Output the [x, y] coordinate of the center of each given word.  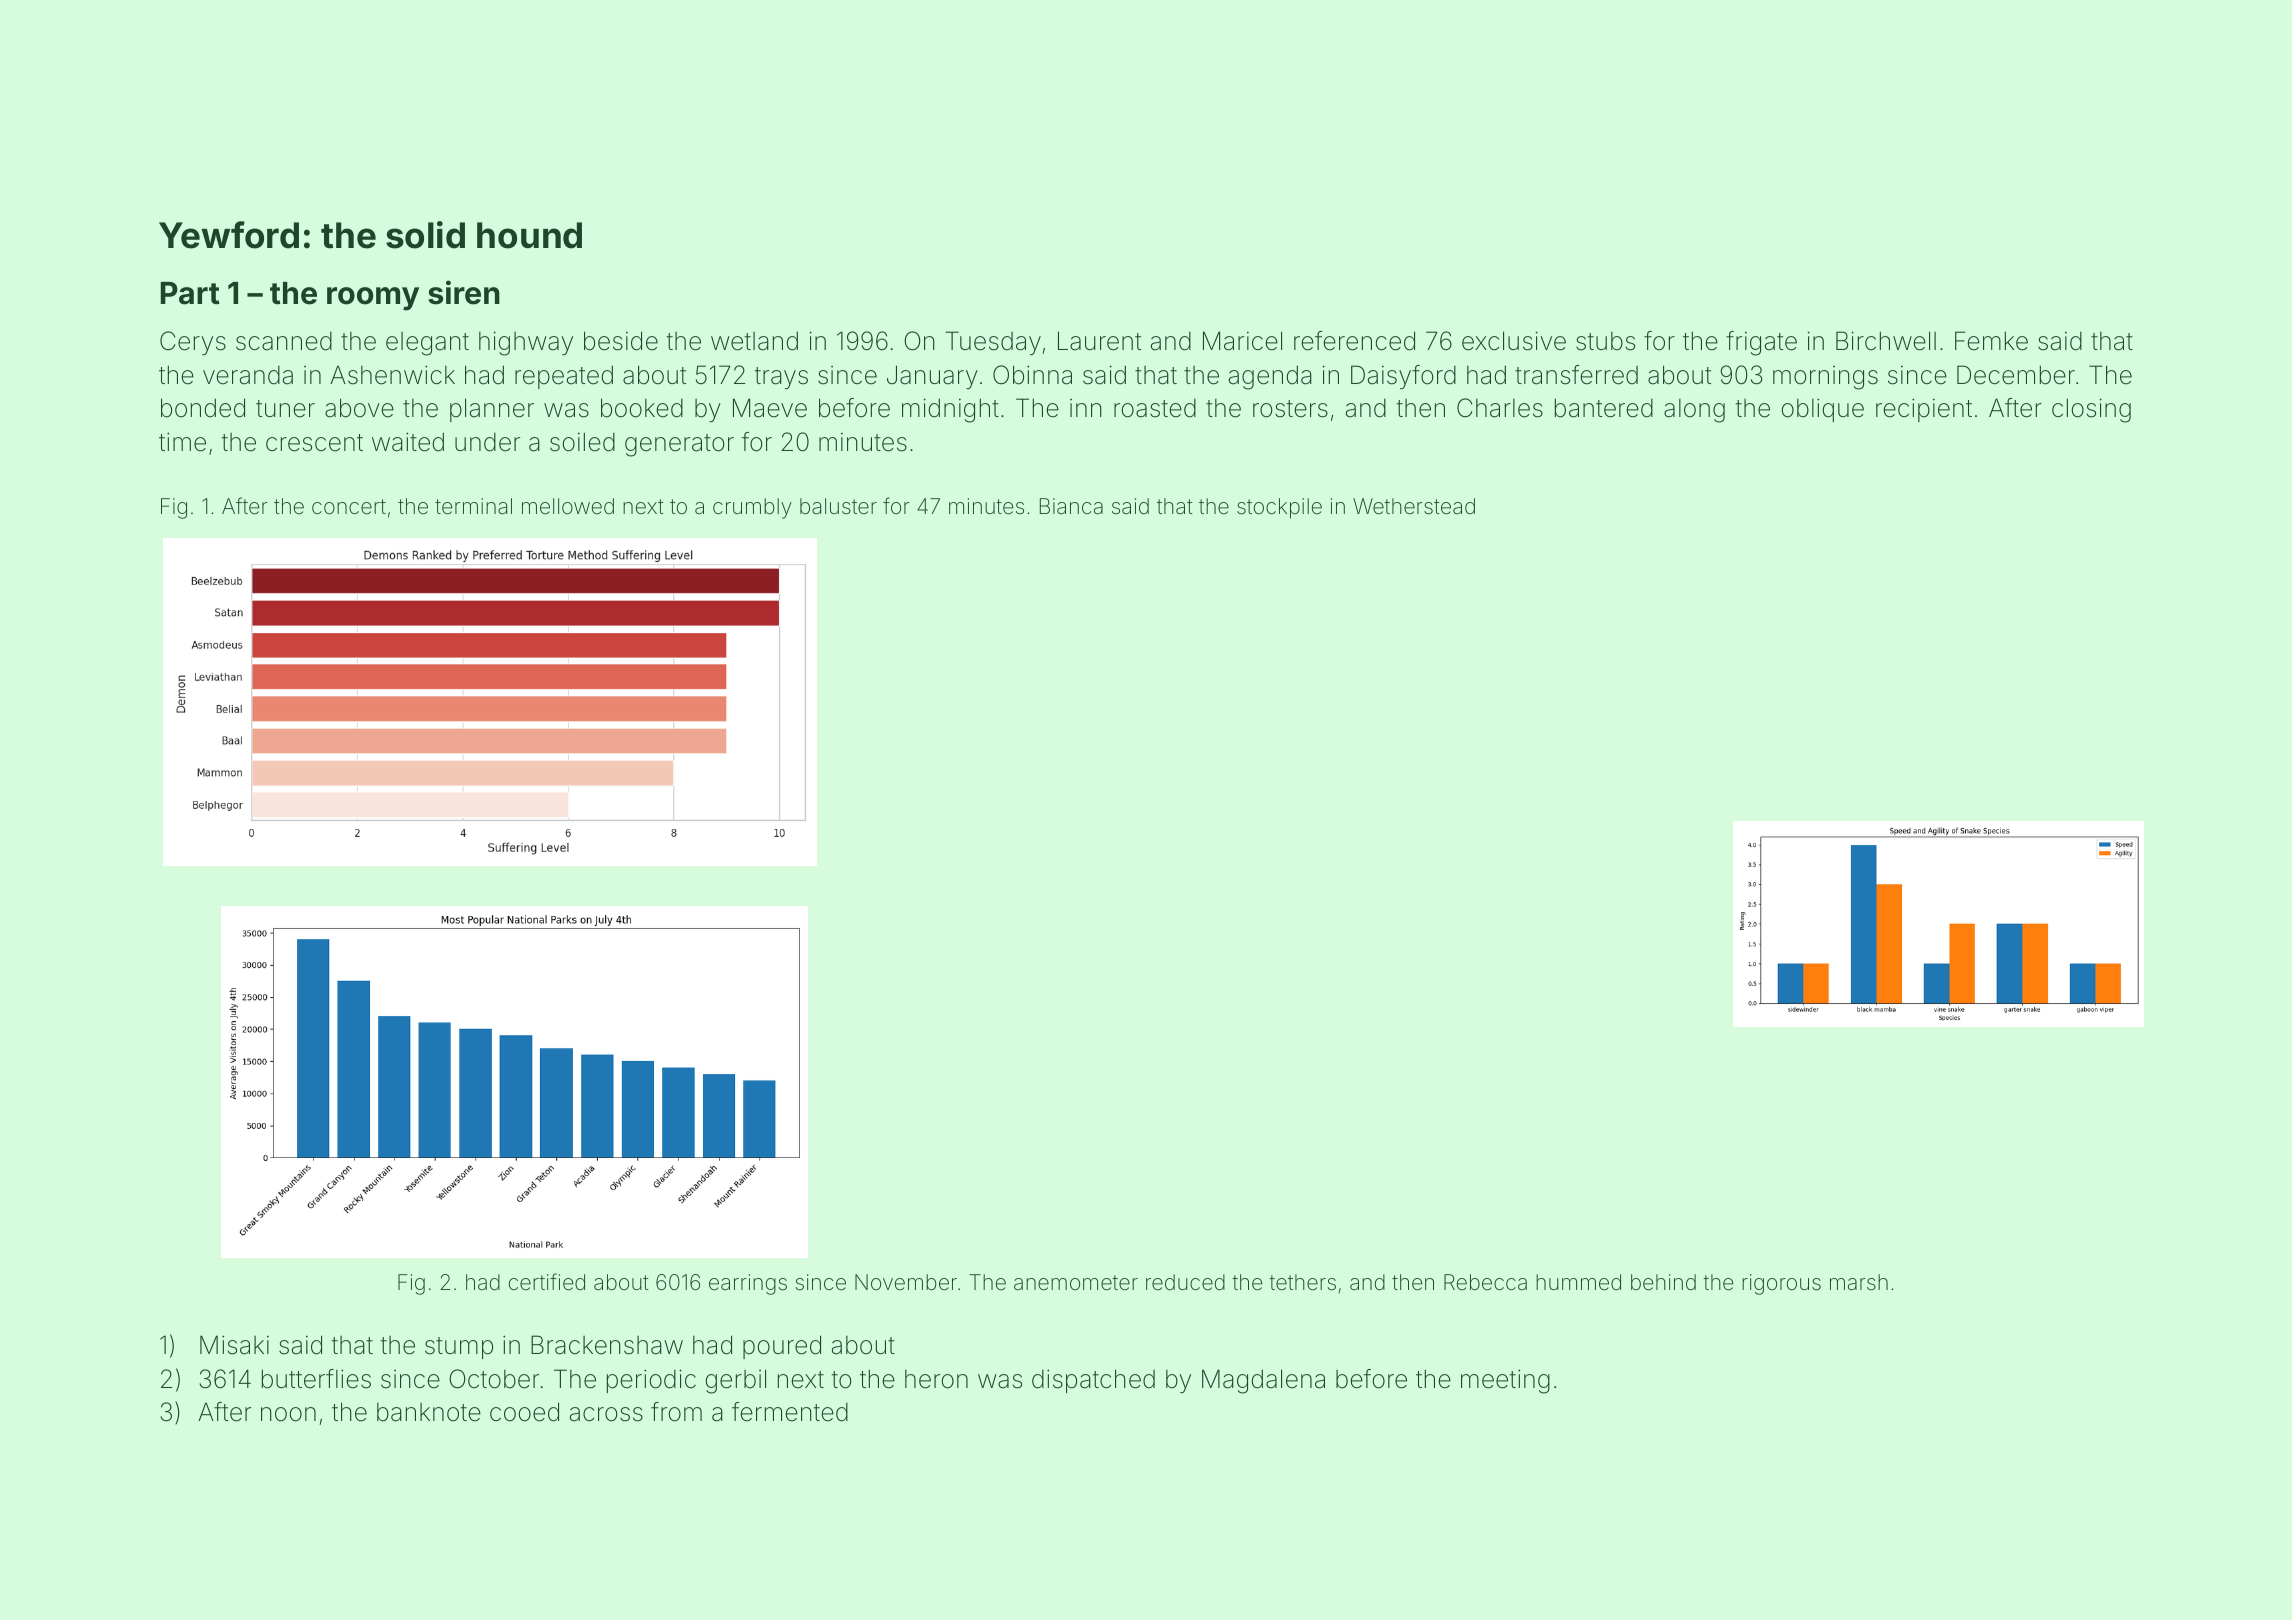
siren [464, 292]
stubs [1605, 341]
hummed [1578, 1282]
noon [288, 1414]
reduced [1185, 1282]
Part [190, 293]
